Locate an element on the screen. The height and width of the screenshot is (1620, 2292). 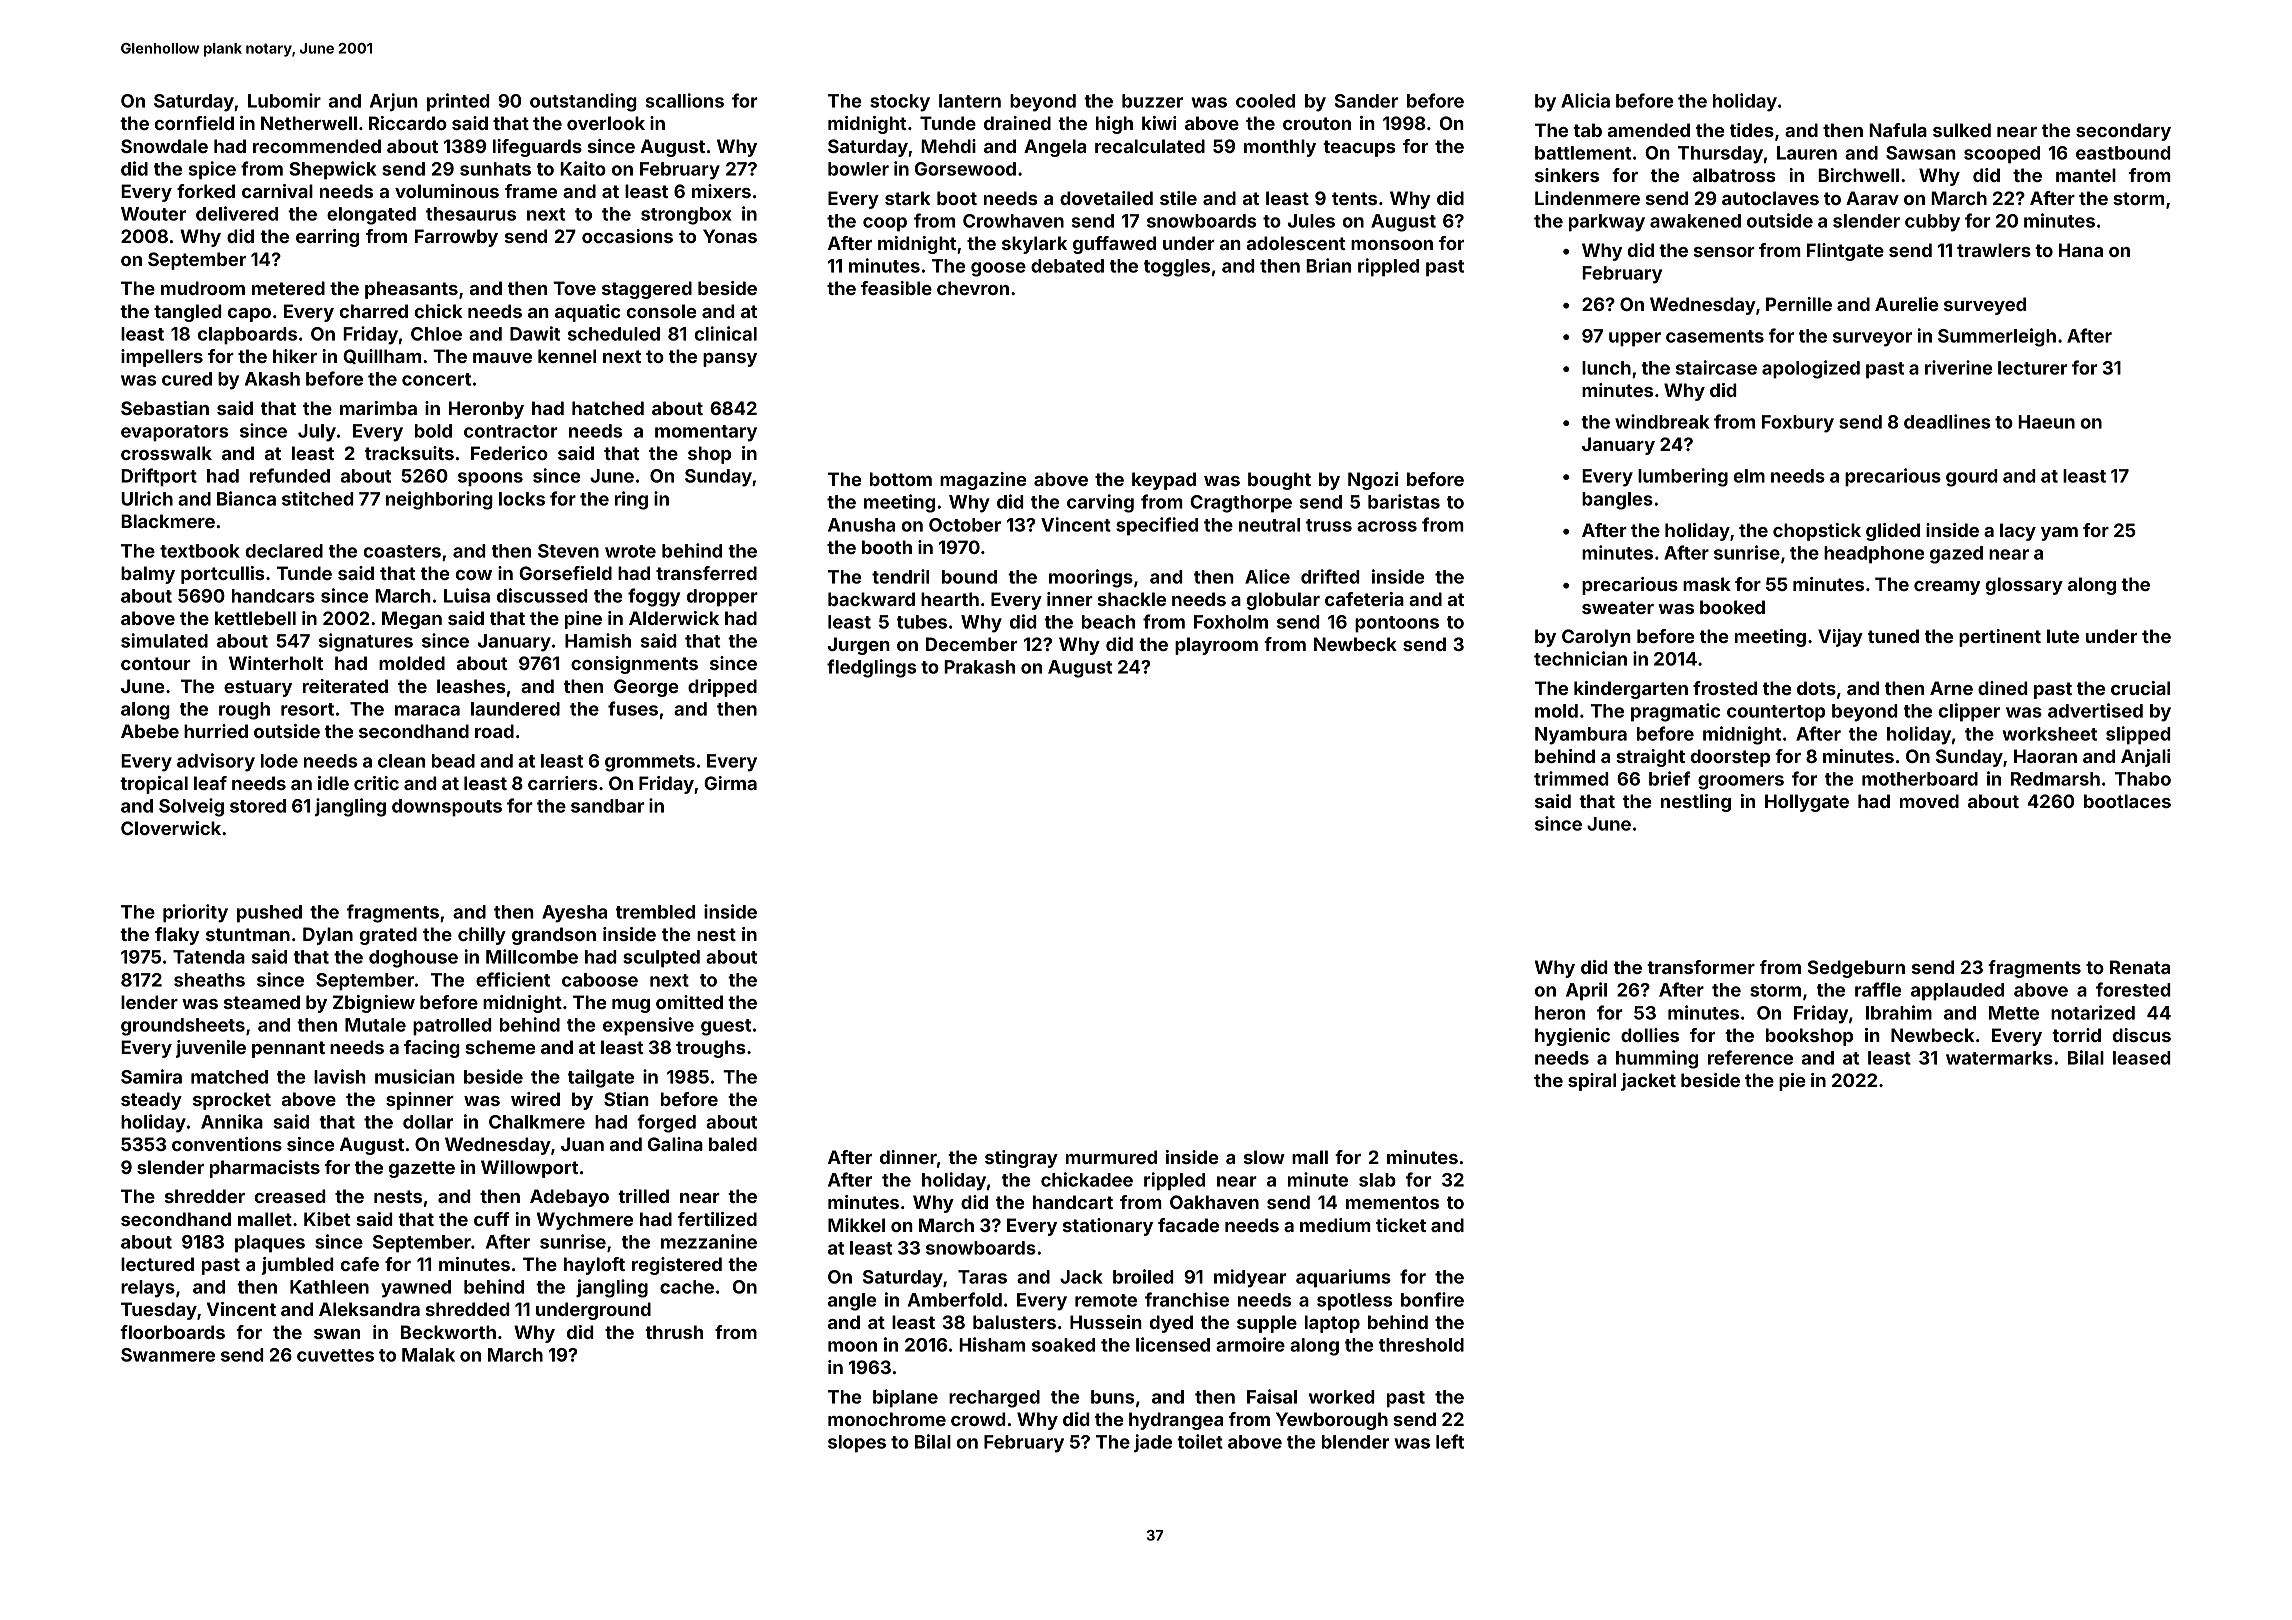
clinical is located at coordinates (725, 333).
